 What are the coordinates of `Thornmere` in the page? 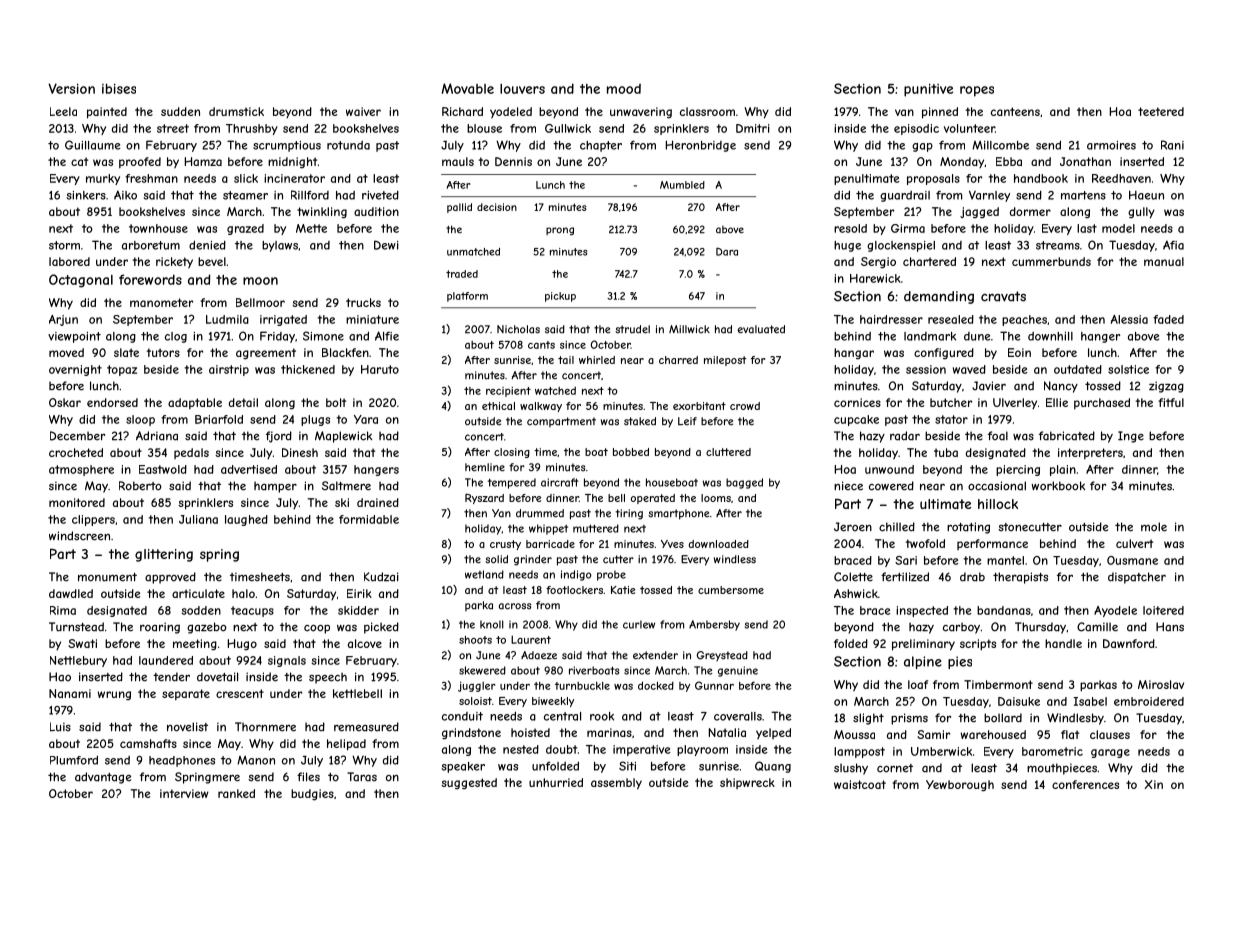 It's located at (265, 727).
